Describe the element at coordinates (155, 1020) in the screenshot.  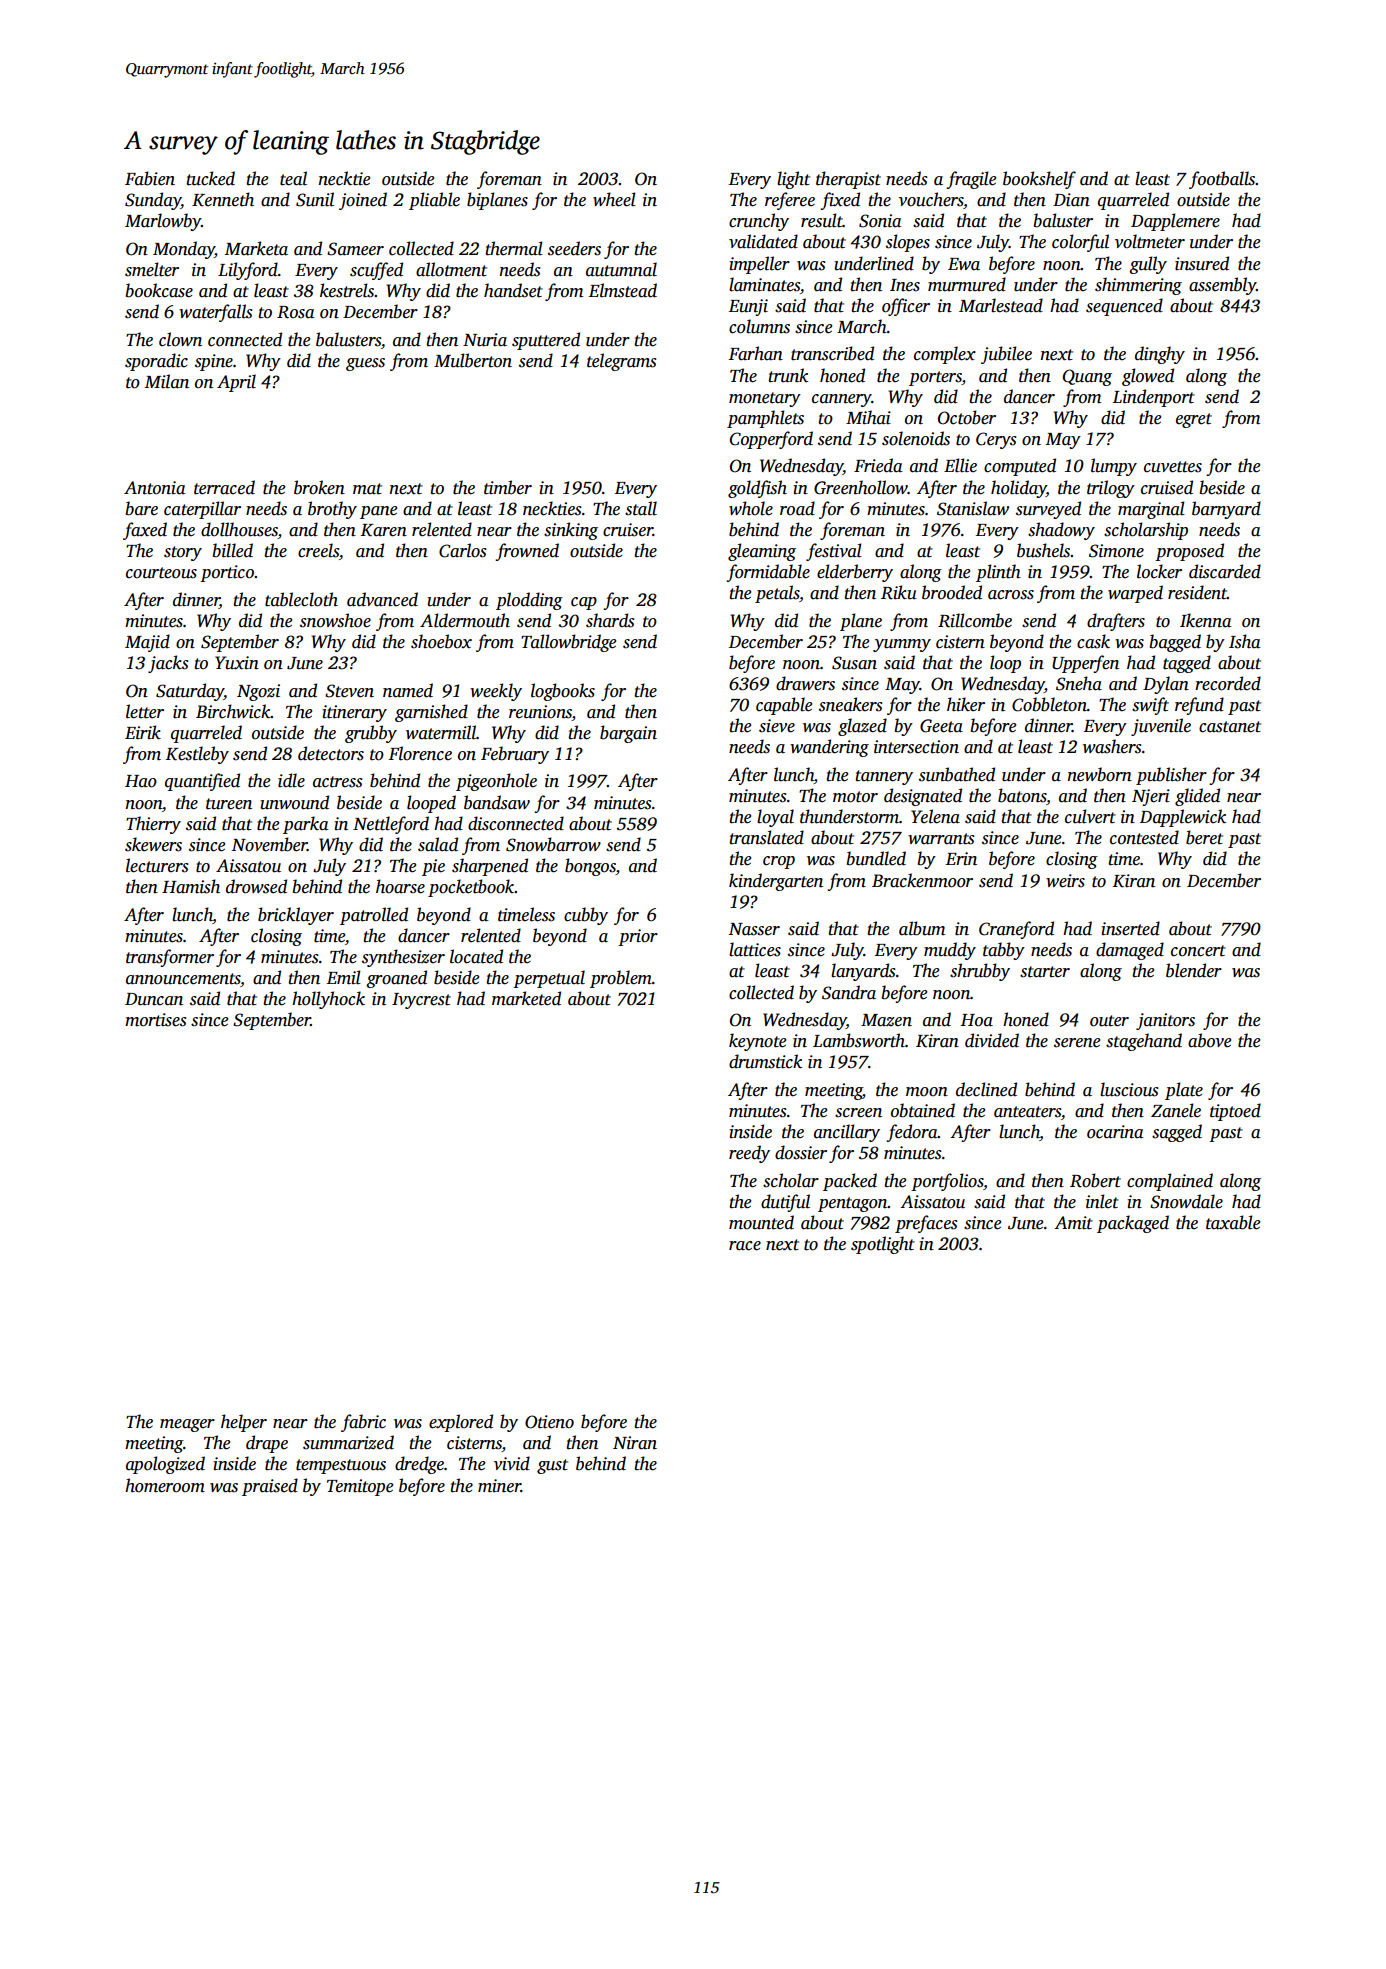
I see `mortises` at that location.
